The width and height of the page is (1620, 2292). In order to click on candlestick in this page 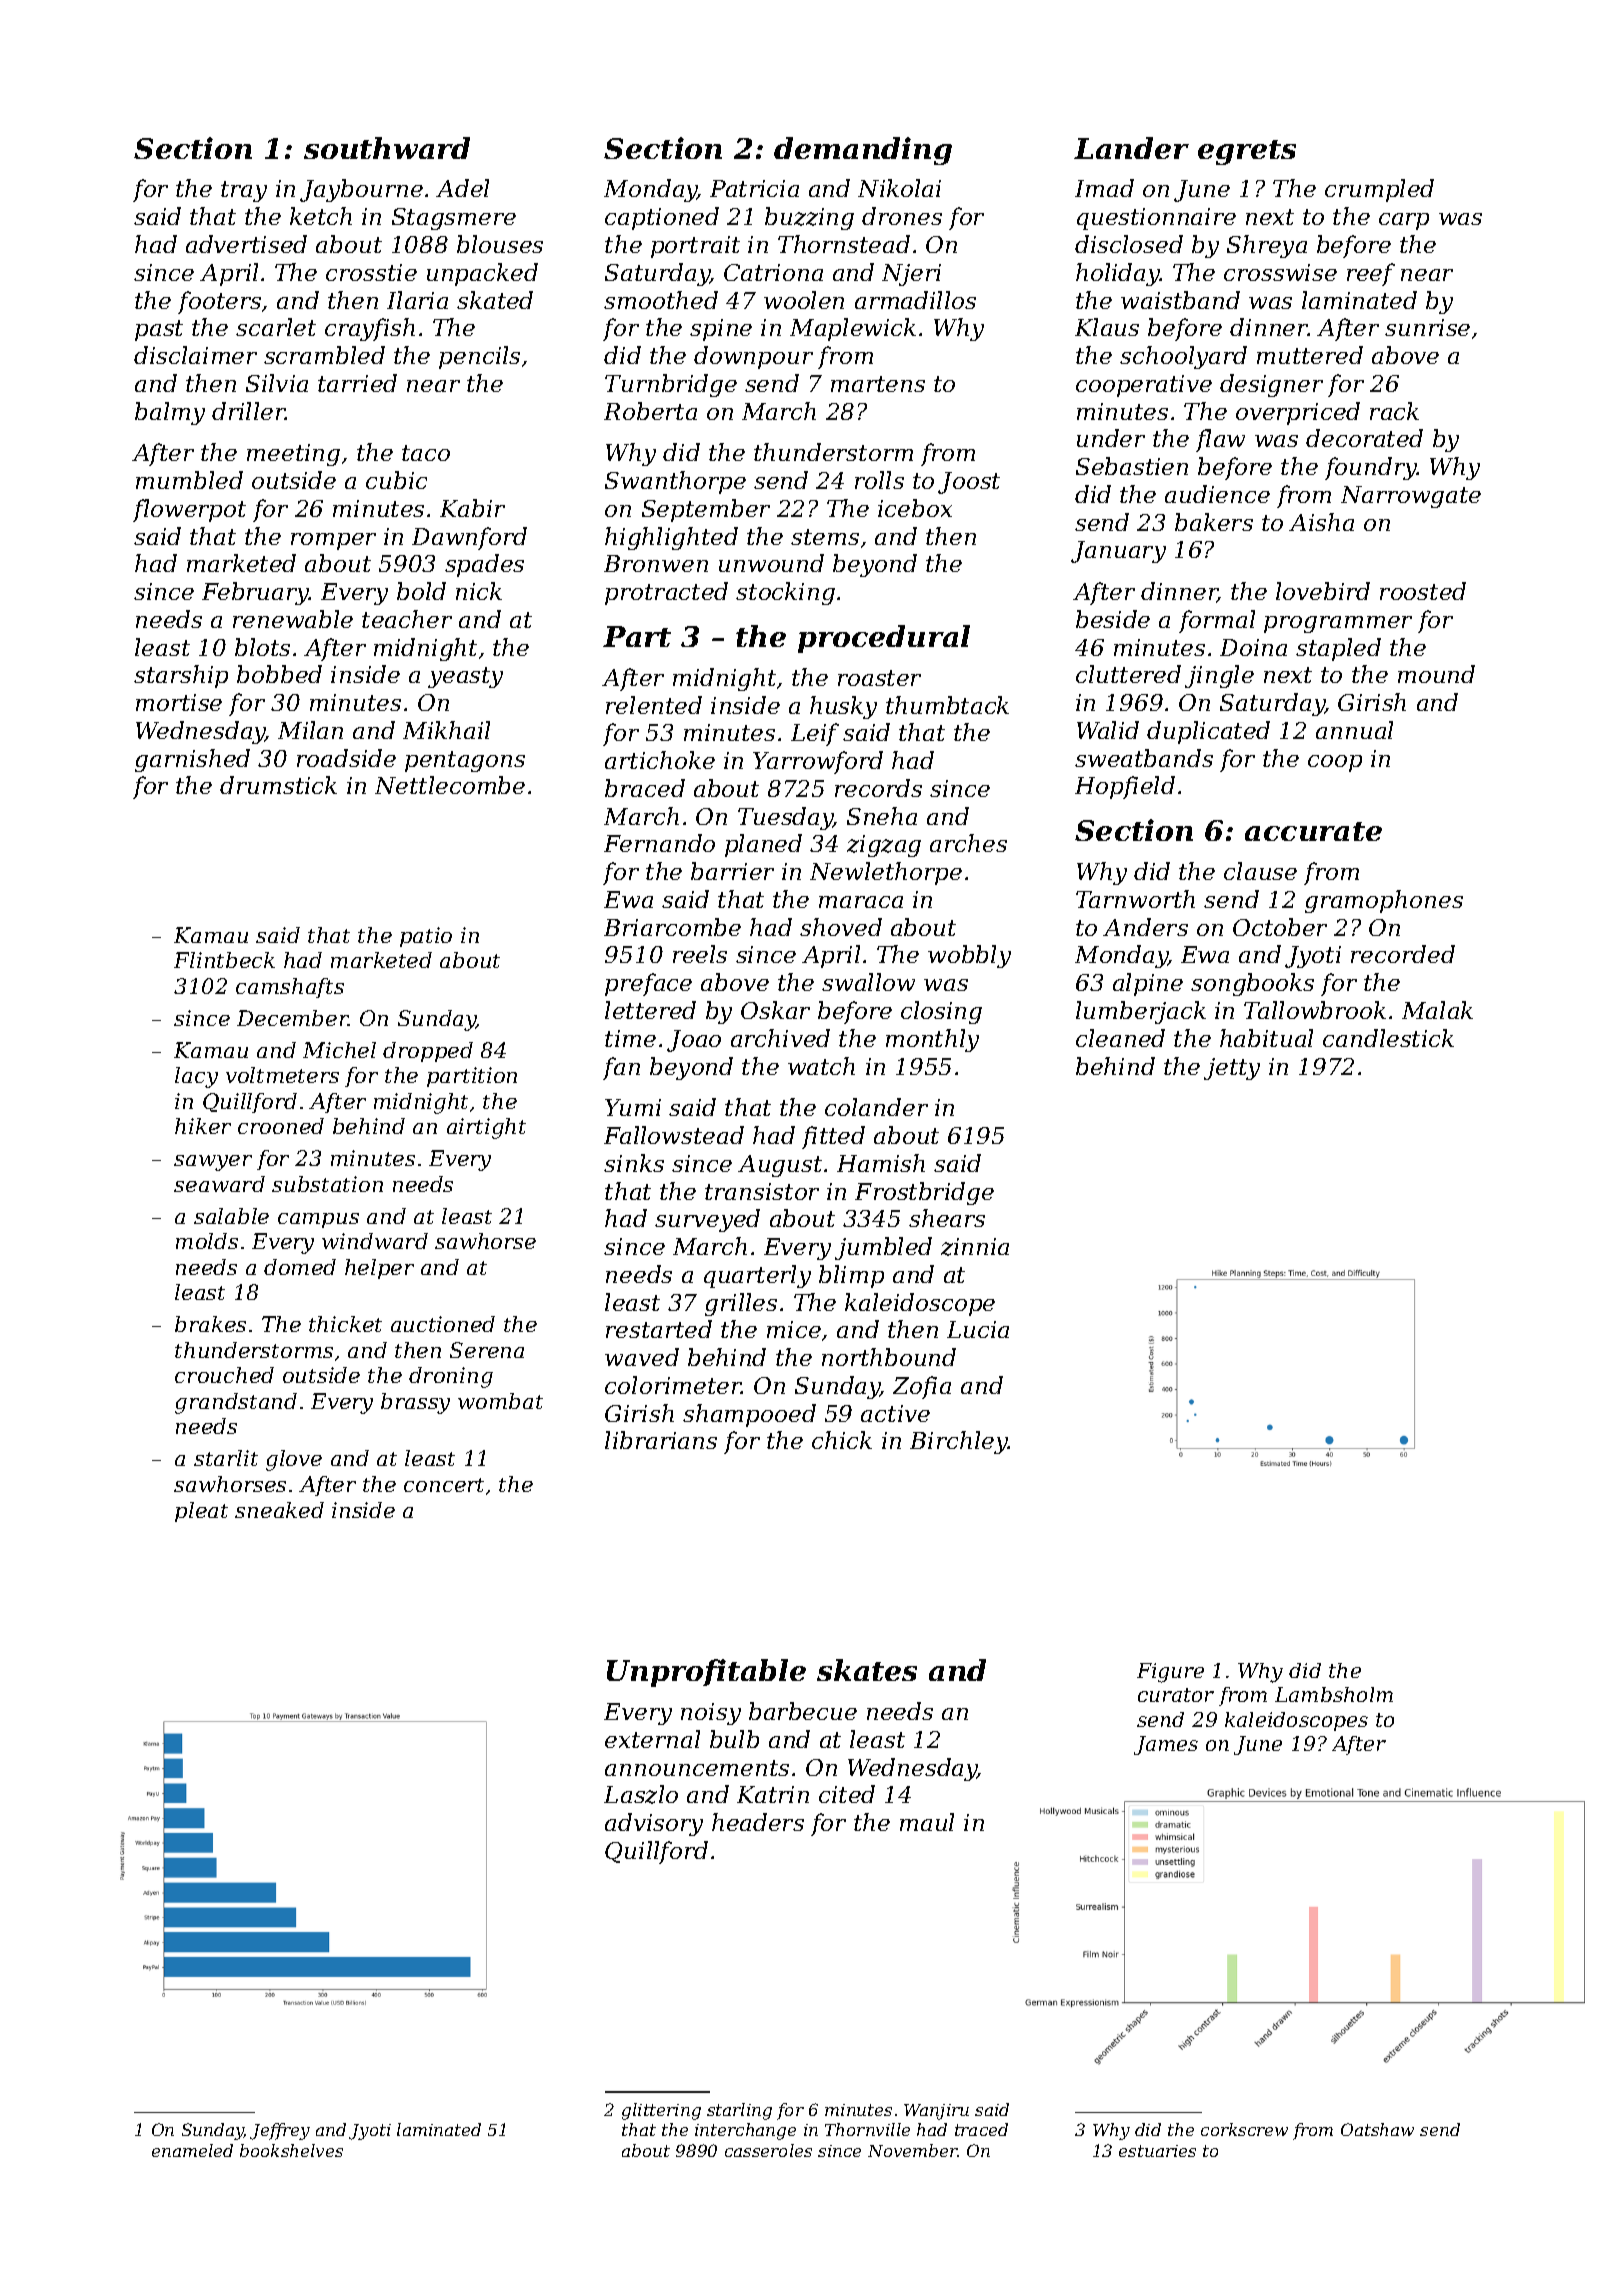, I will do `click(1388, 1038)`.
